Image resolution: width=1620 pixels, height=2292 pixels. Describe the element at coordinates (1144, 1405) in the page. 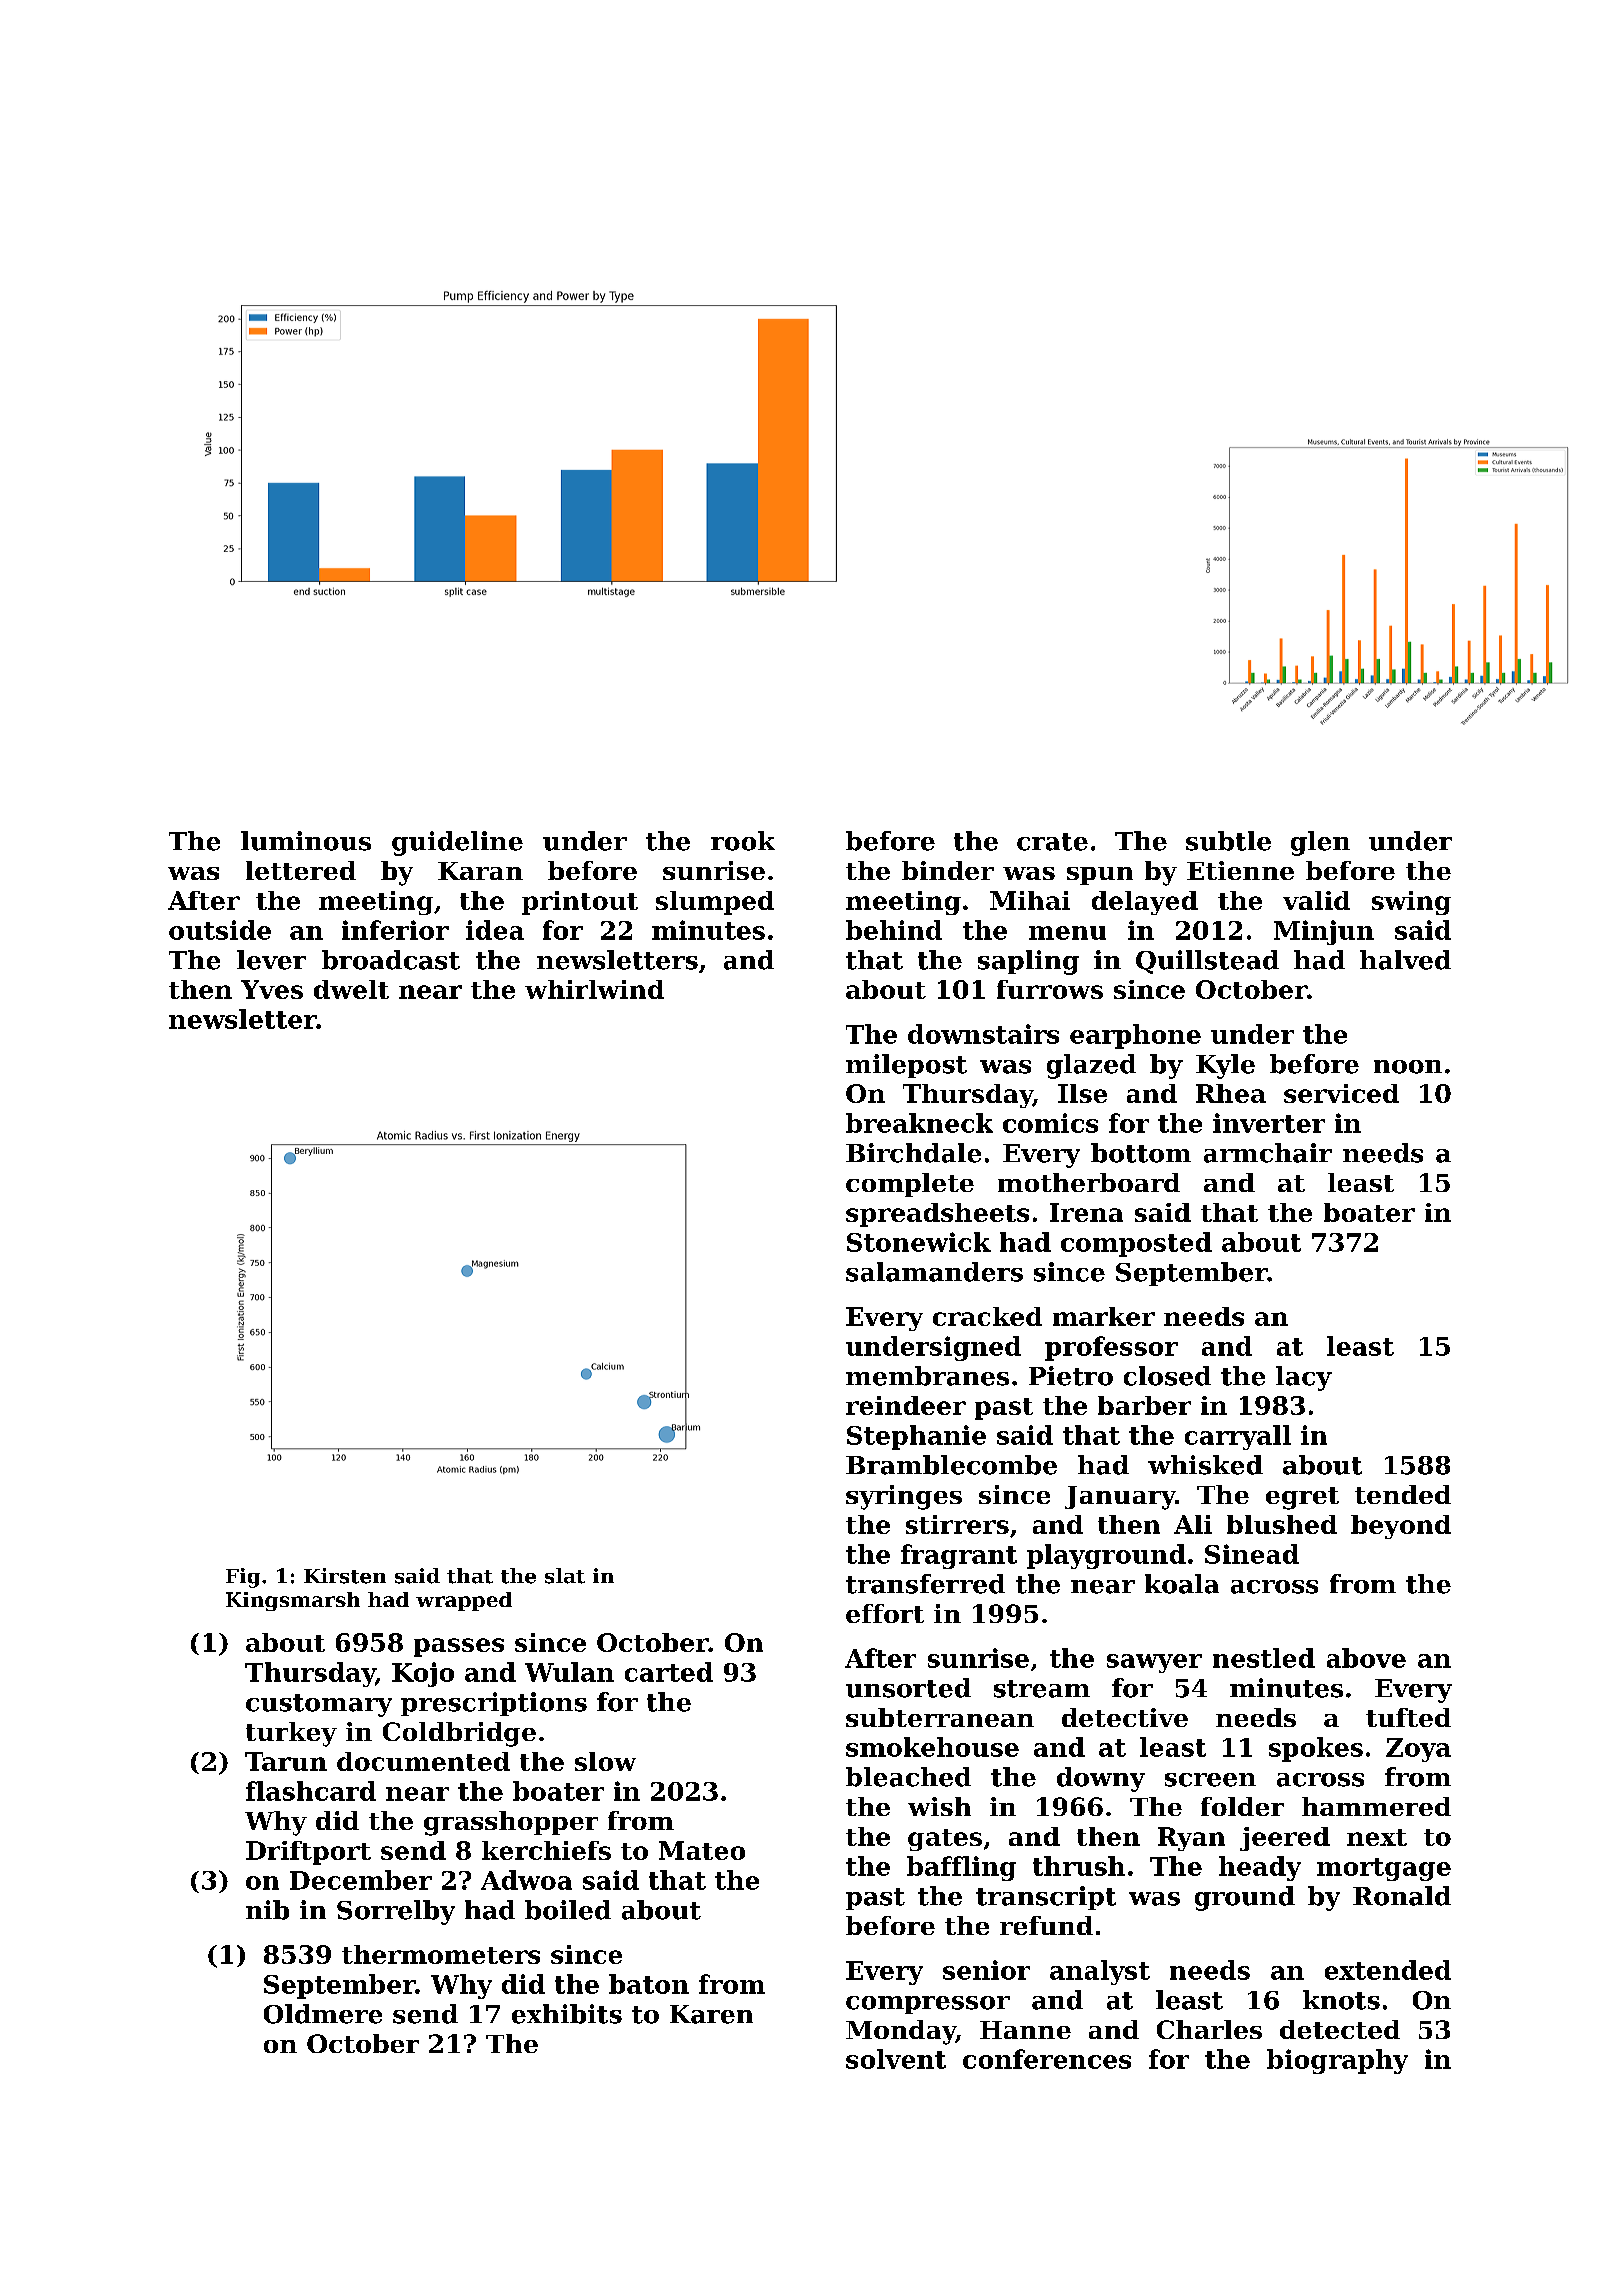

I see `barber` at that location.
